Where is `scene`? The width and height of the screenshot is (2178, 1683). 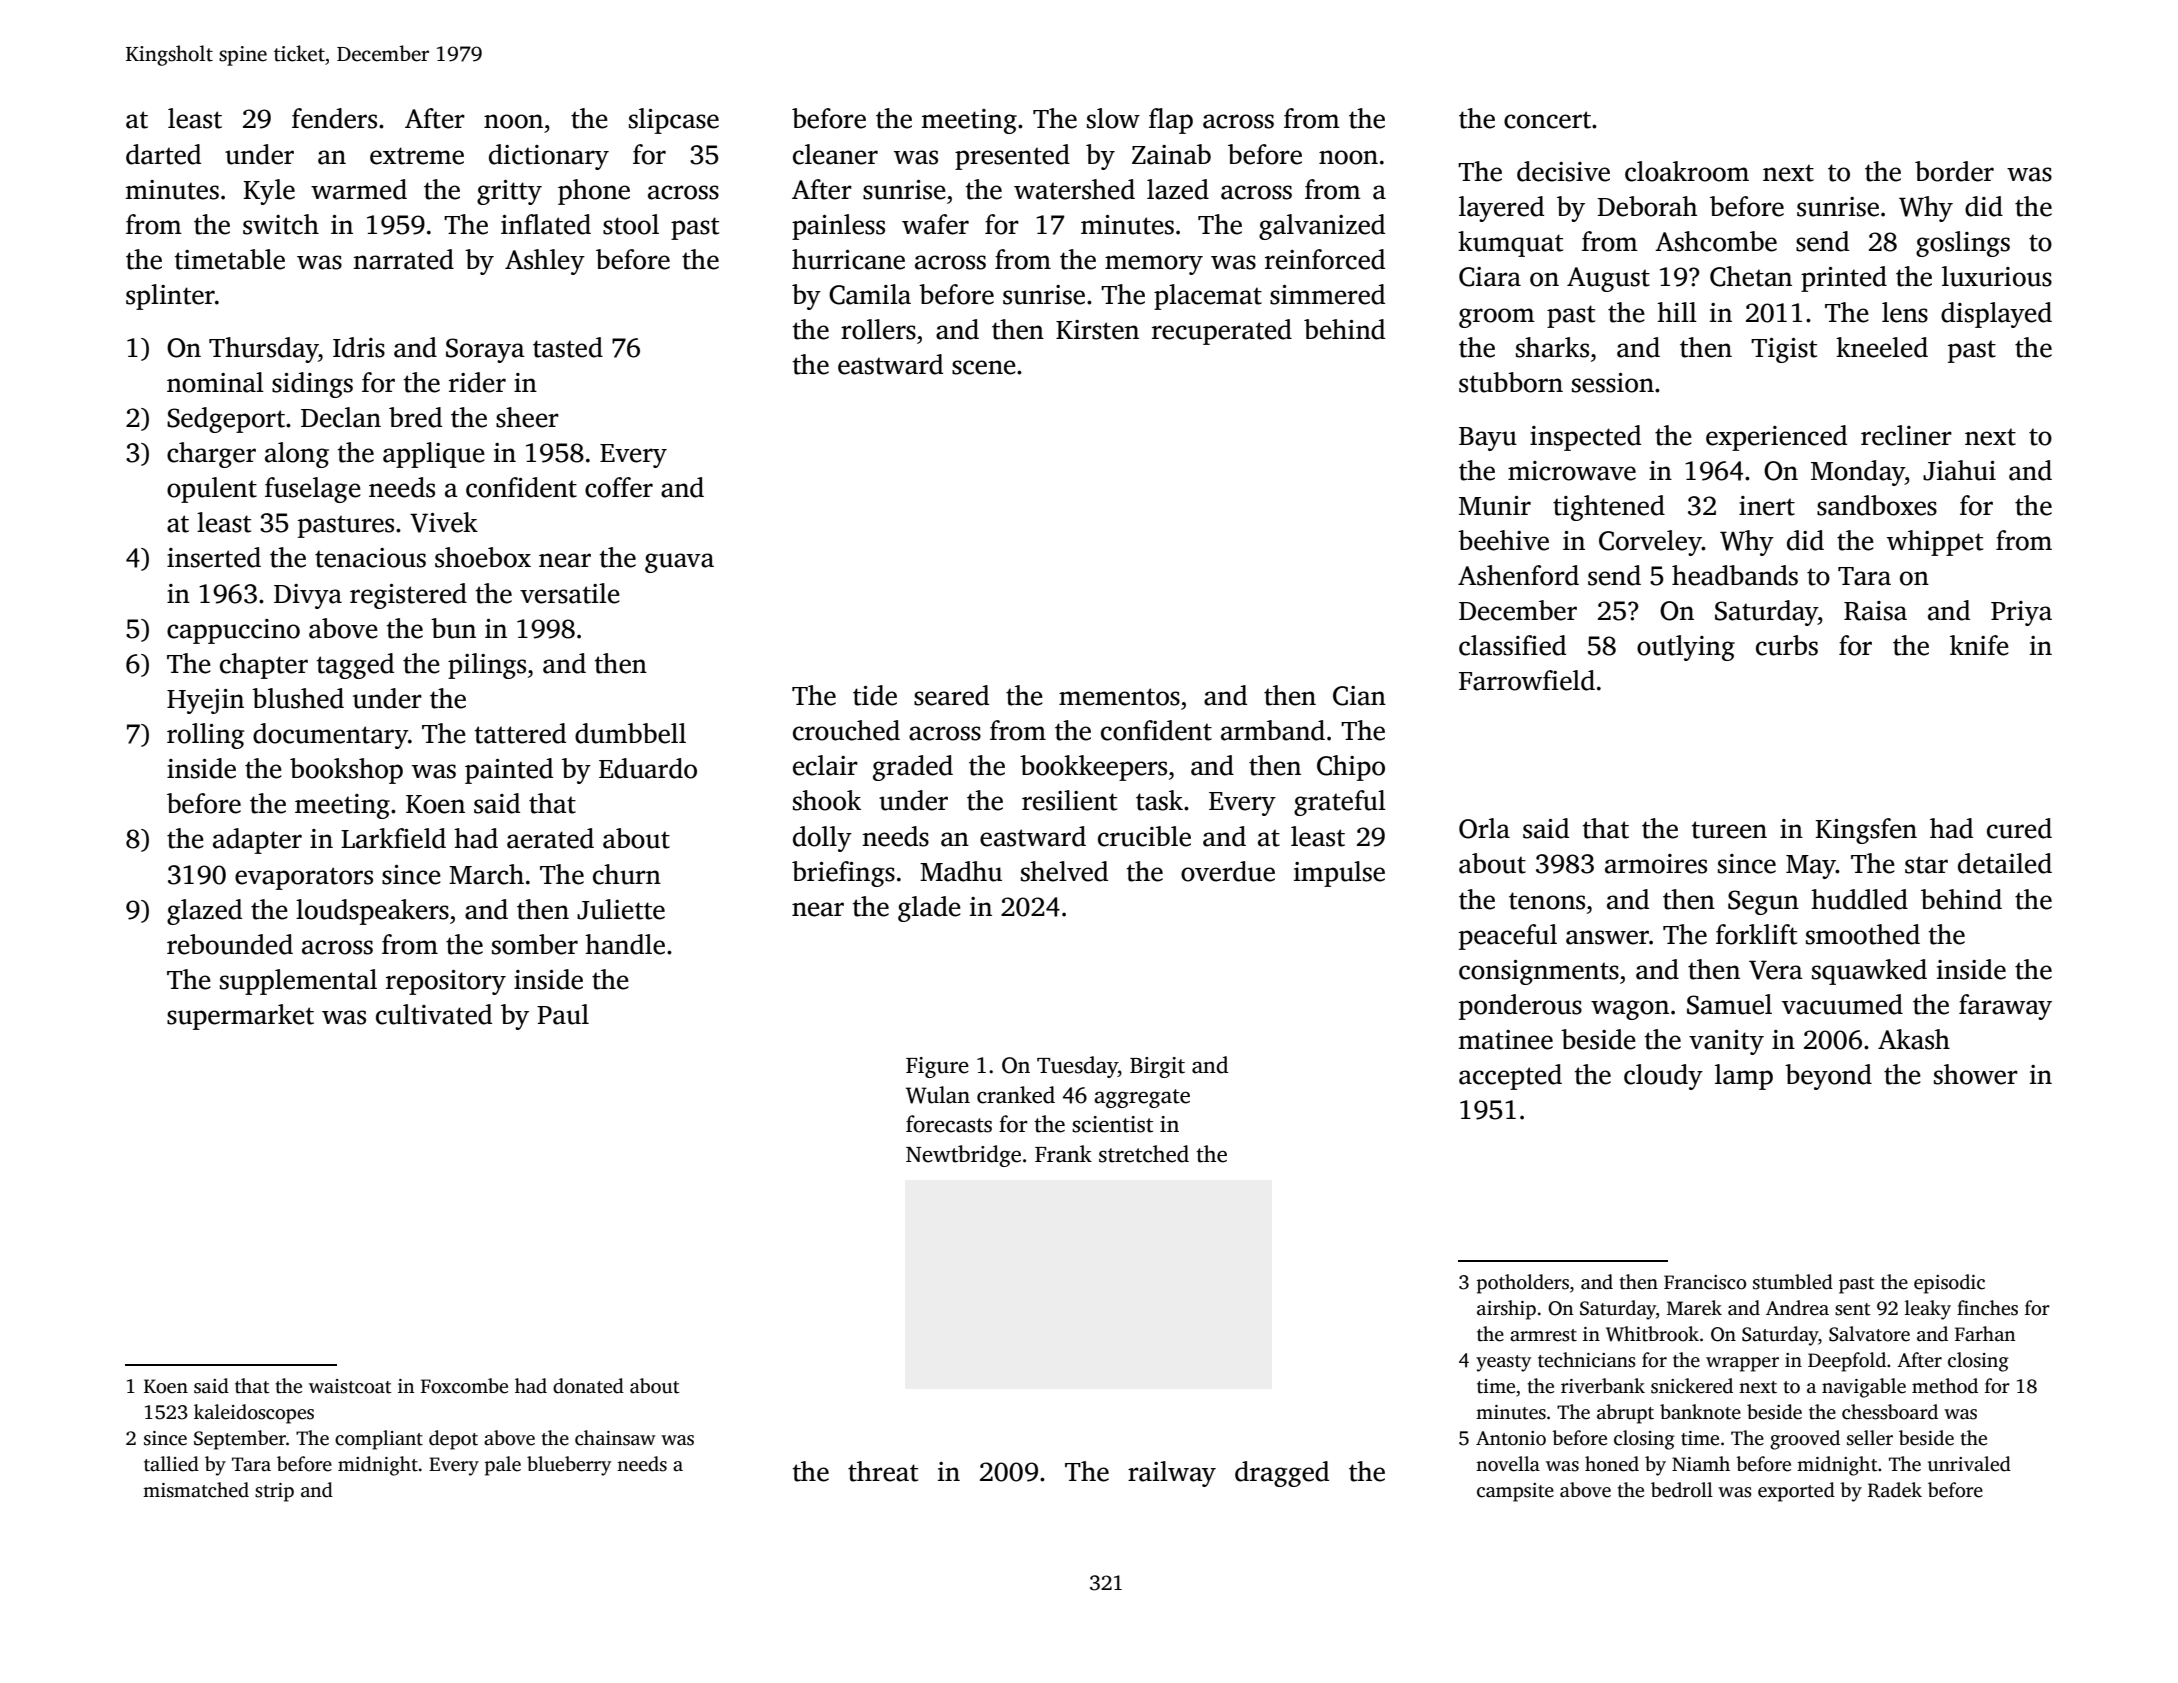 scene is located at coordinates (984, 367).
